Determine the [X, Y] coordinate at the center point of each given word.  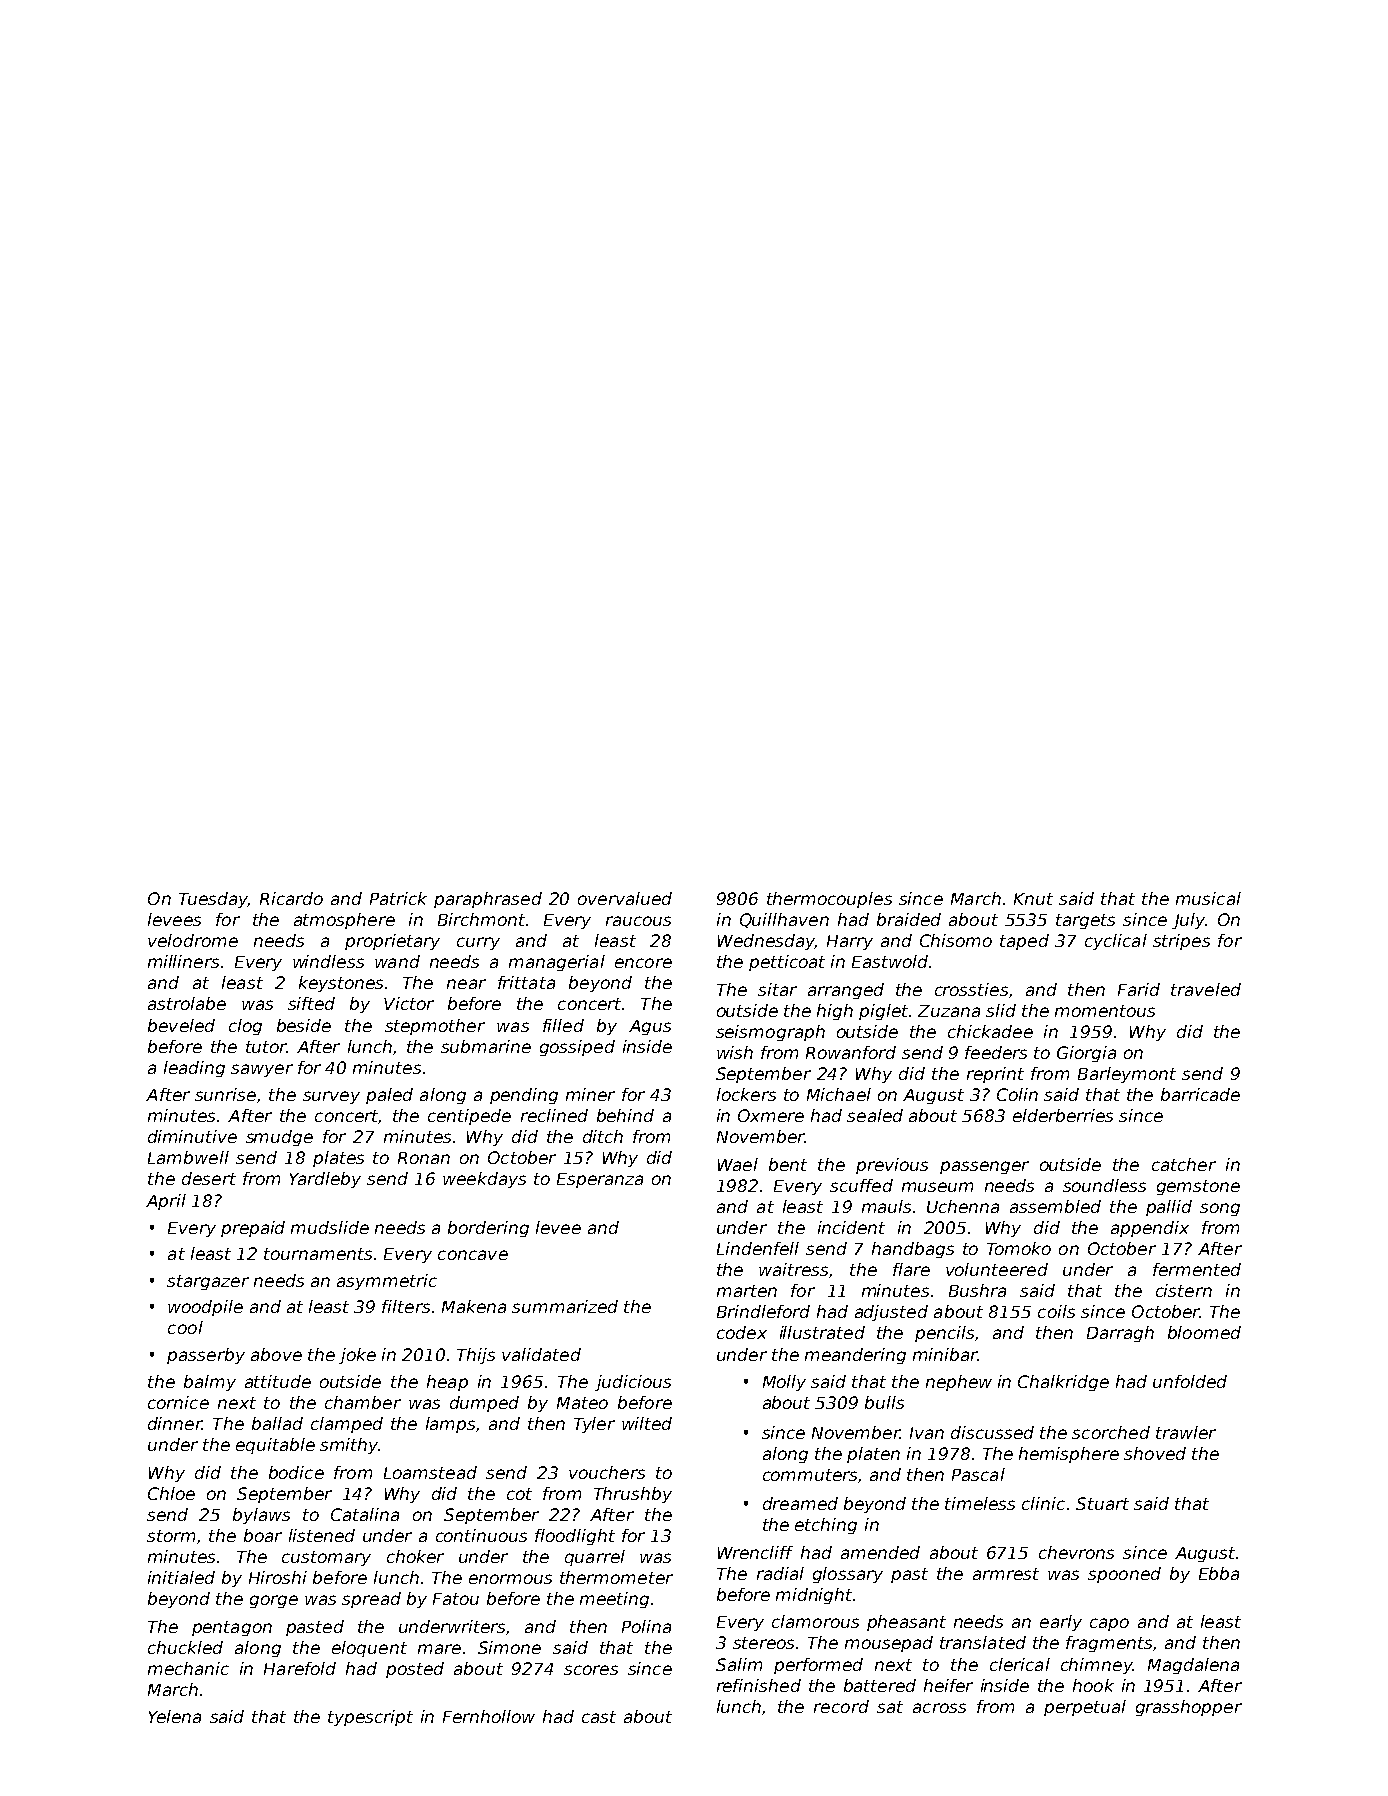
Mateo [582, 1403]
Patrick [398, 898]
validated [541, 1354]
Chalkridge [1063, 1383]
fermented [1197, 1269]
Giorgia [1086, 1054]
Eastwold [890, 961]
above [276, 1354]
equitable [275, 1446]
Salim [739, 1664]
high [835, 1012]
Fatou [456, 1599]
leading [194, 1069]
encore [643, 963]
